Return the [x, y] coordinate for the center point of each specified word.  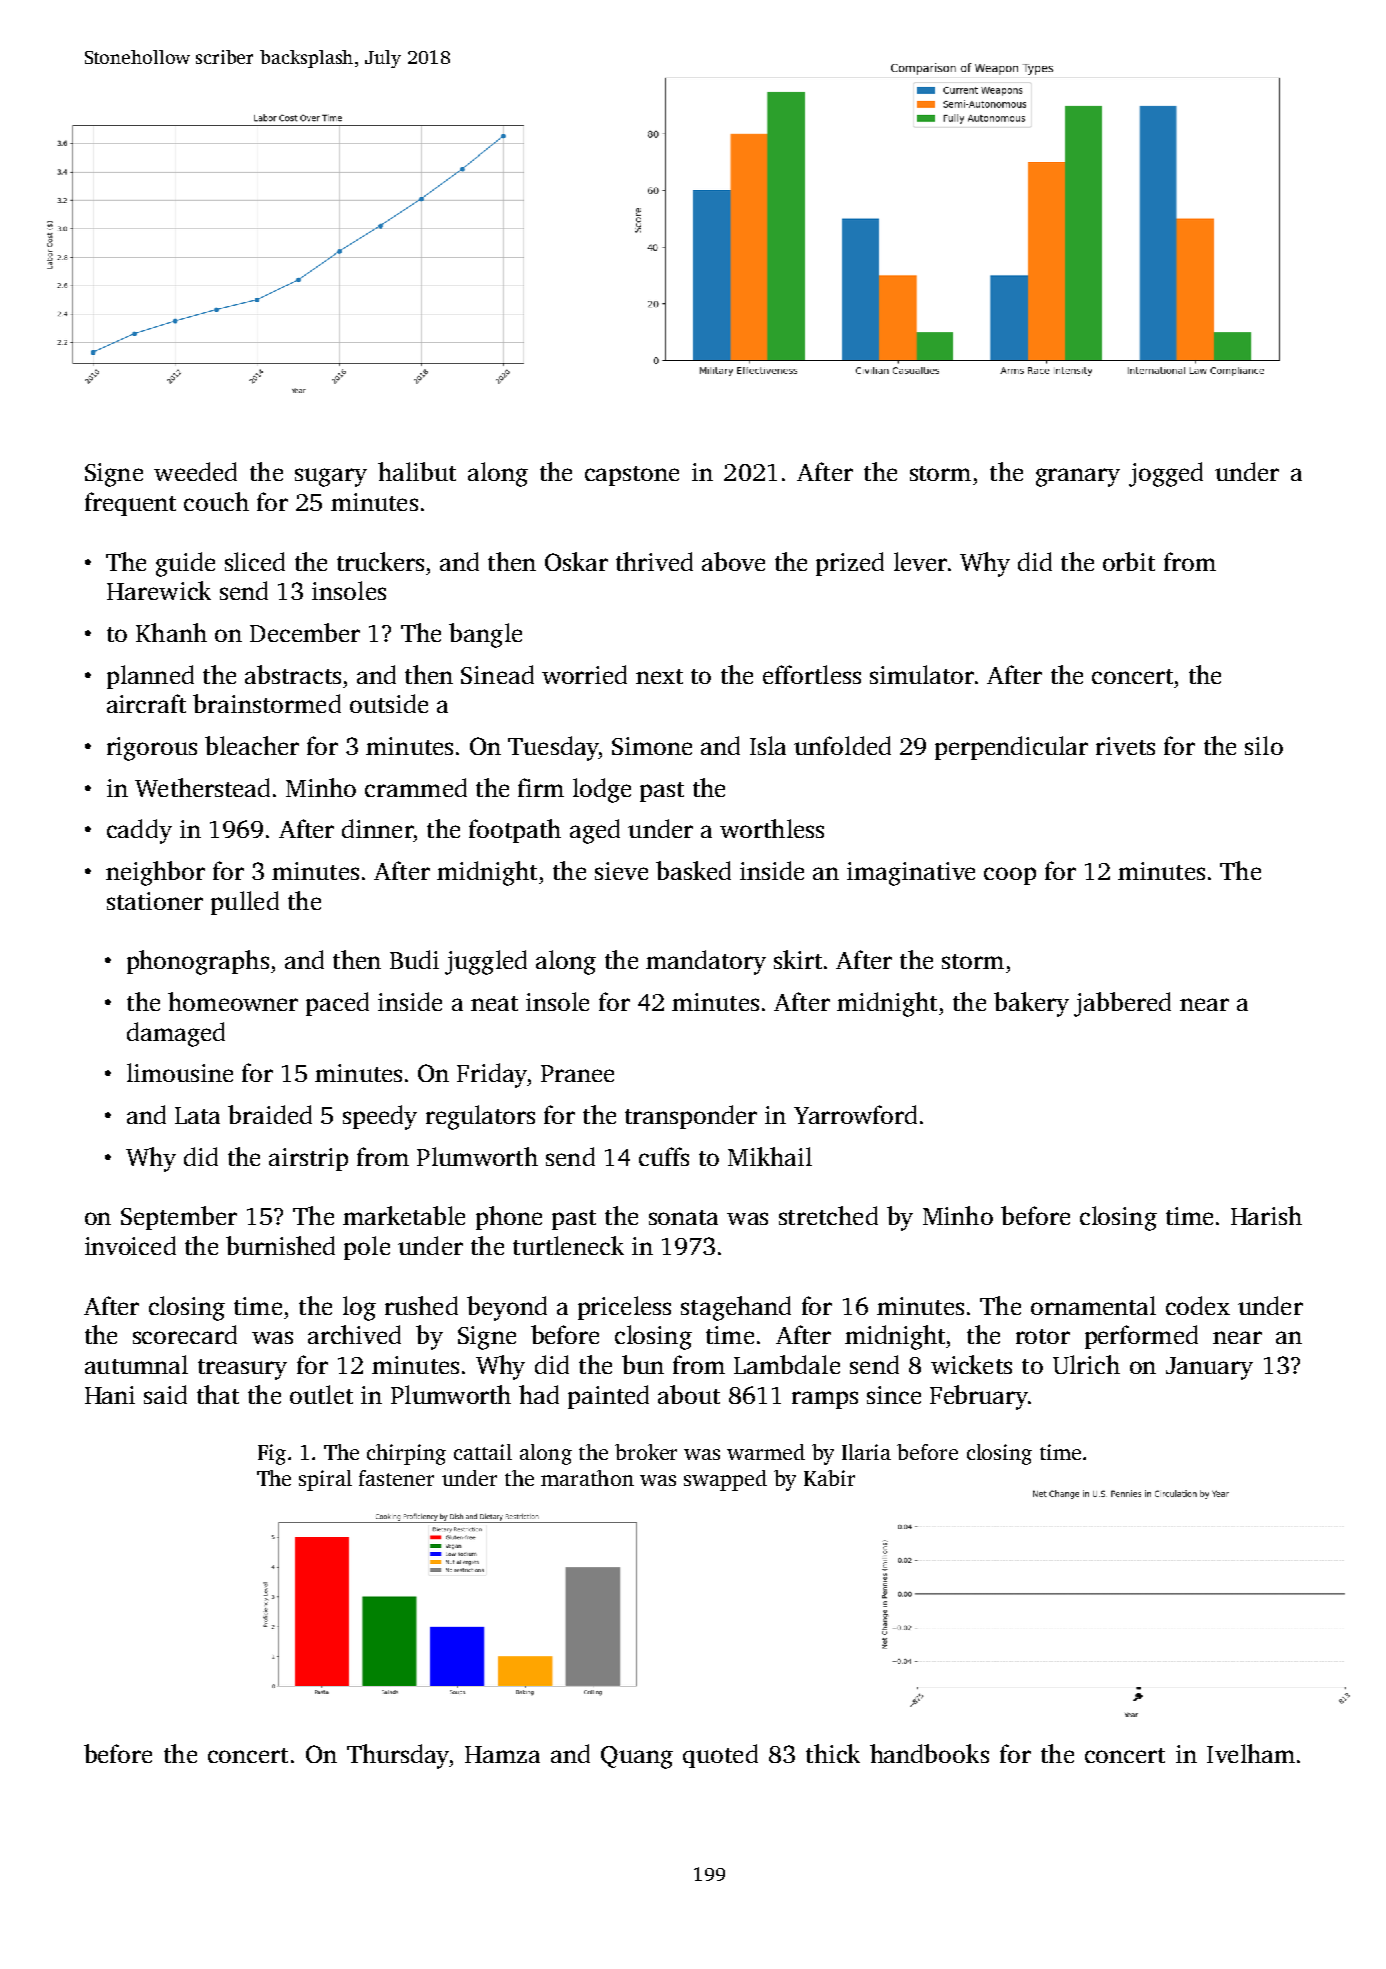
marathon [587, 1478]
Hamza [502, 1754]
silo [1264, 745]
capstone [632, 476]
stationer [155, 901]
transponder [691, 1117]
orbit [1129, 561]
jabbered [1122, 1004]
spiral [325, 1480]
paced [337, 1004]
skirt [798, 959]
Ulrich [1086, 1364]
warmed [766, 1452]
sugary [331, 477]
